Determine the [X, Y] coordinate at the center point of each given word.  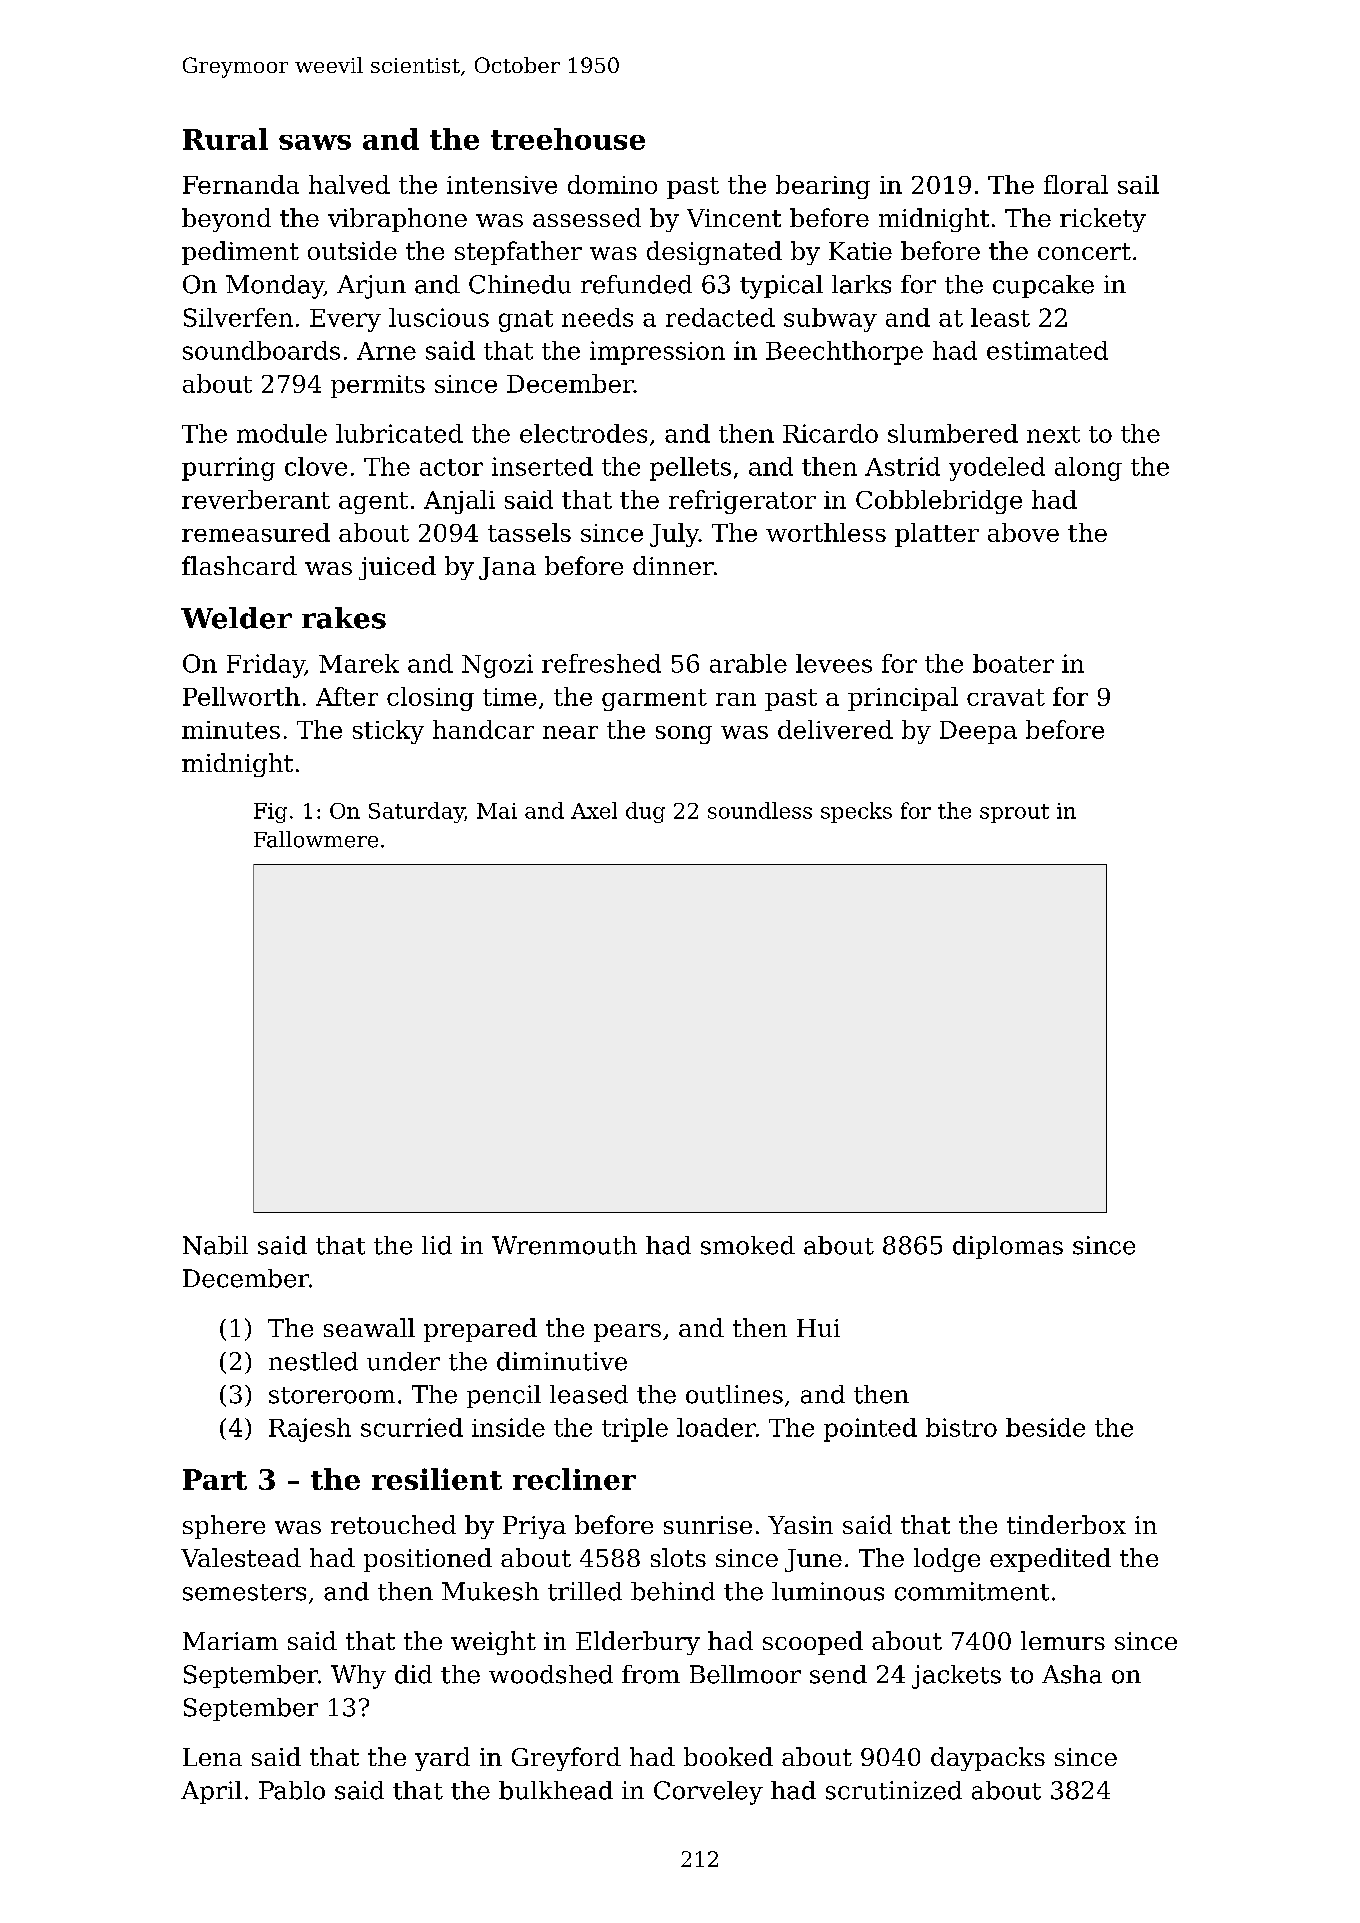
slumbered [953, 433]
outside [352, 250]
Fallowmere [316, 839]
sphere [224, 1527]
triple [635, 1430]
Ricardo [830, 433]
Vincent [734, 218]
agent [373, 503]
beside [1045, 1427]
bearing [823, 187]
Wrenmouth [564, 1245]
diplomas [1008, 1247]
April [211, 1792]
